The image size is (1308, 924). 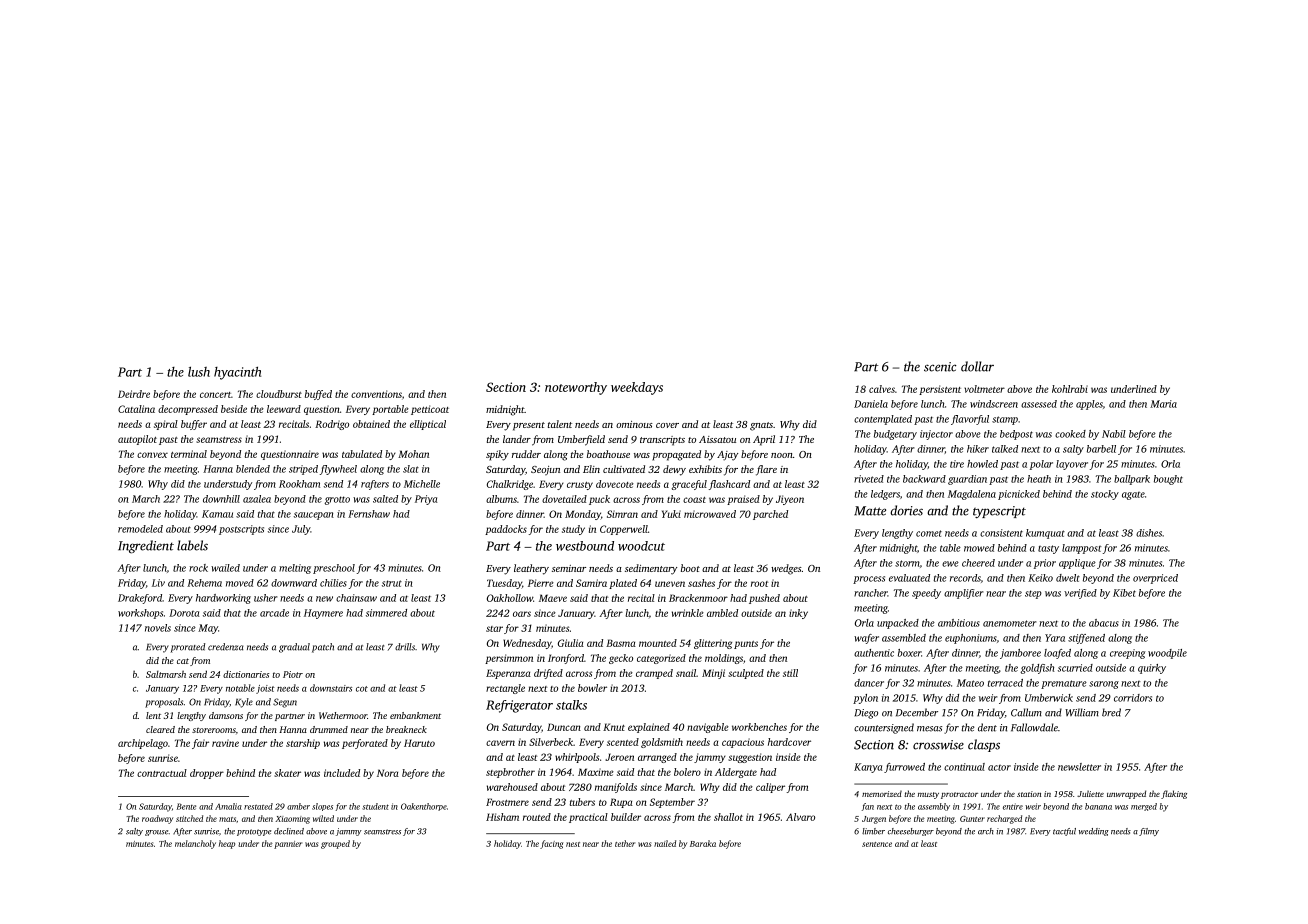 What do you see at coordinates (1089, 405) in the document?
I see `apples` at bounding box center [1089, 405].
